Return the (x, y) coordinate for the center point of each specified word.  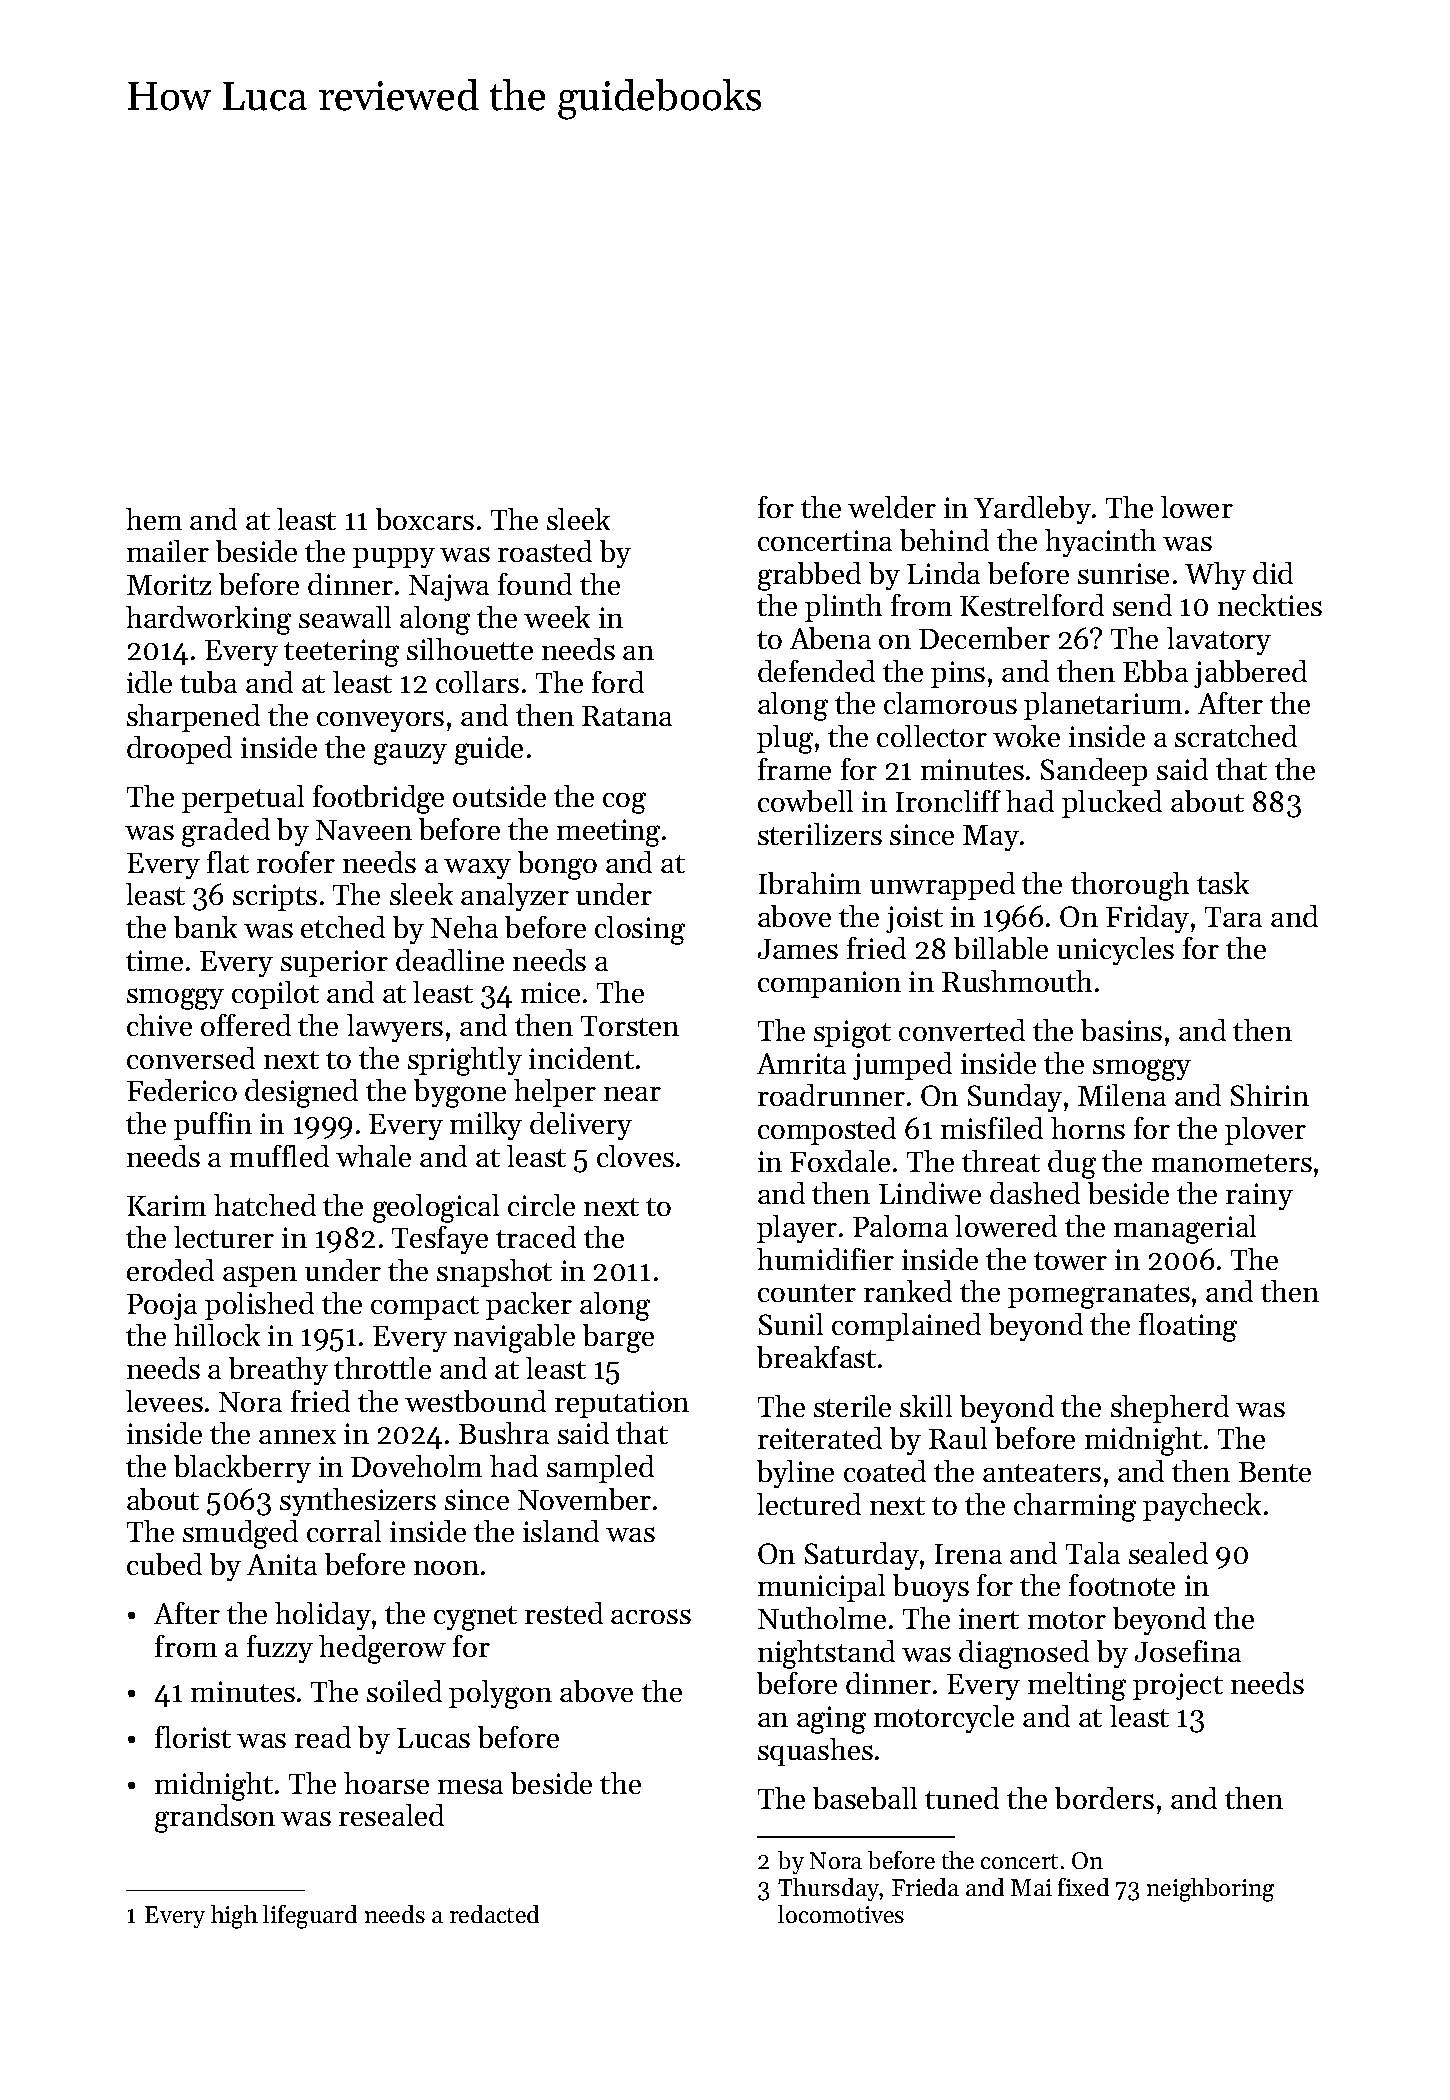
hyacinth (1100, 543)
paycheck (1202, 1507)
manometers (1232, 1163)
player (797, 1229)
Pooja (162, 1306)
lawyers (395, 1028)
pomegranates (1099, 1296)
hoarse (386, 1783)
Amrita (801, 1063)
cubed (164, 1564)
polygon (500, 1694)
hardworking (208, 620)
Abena (830, 638)
